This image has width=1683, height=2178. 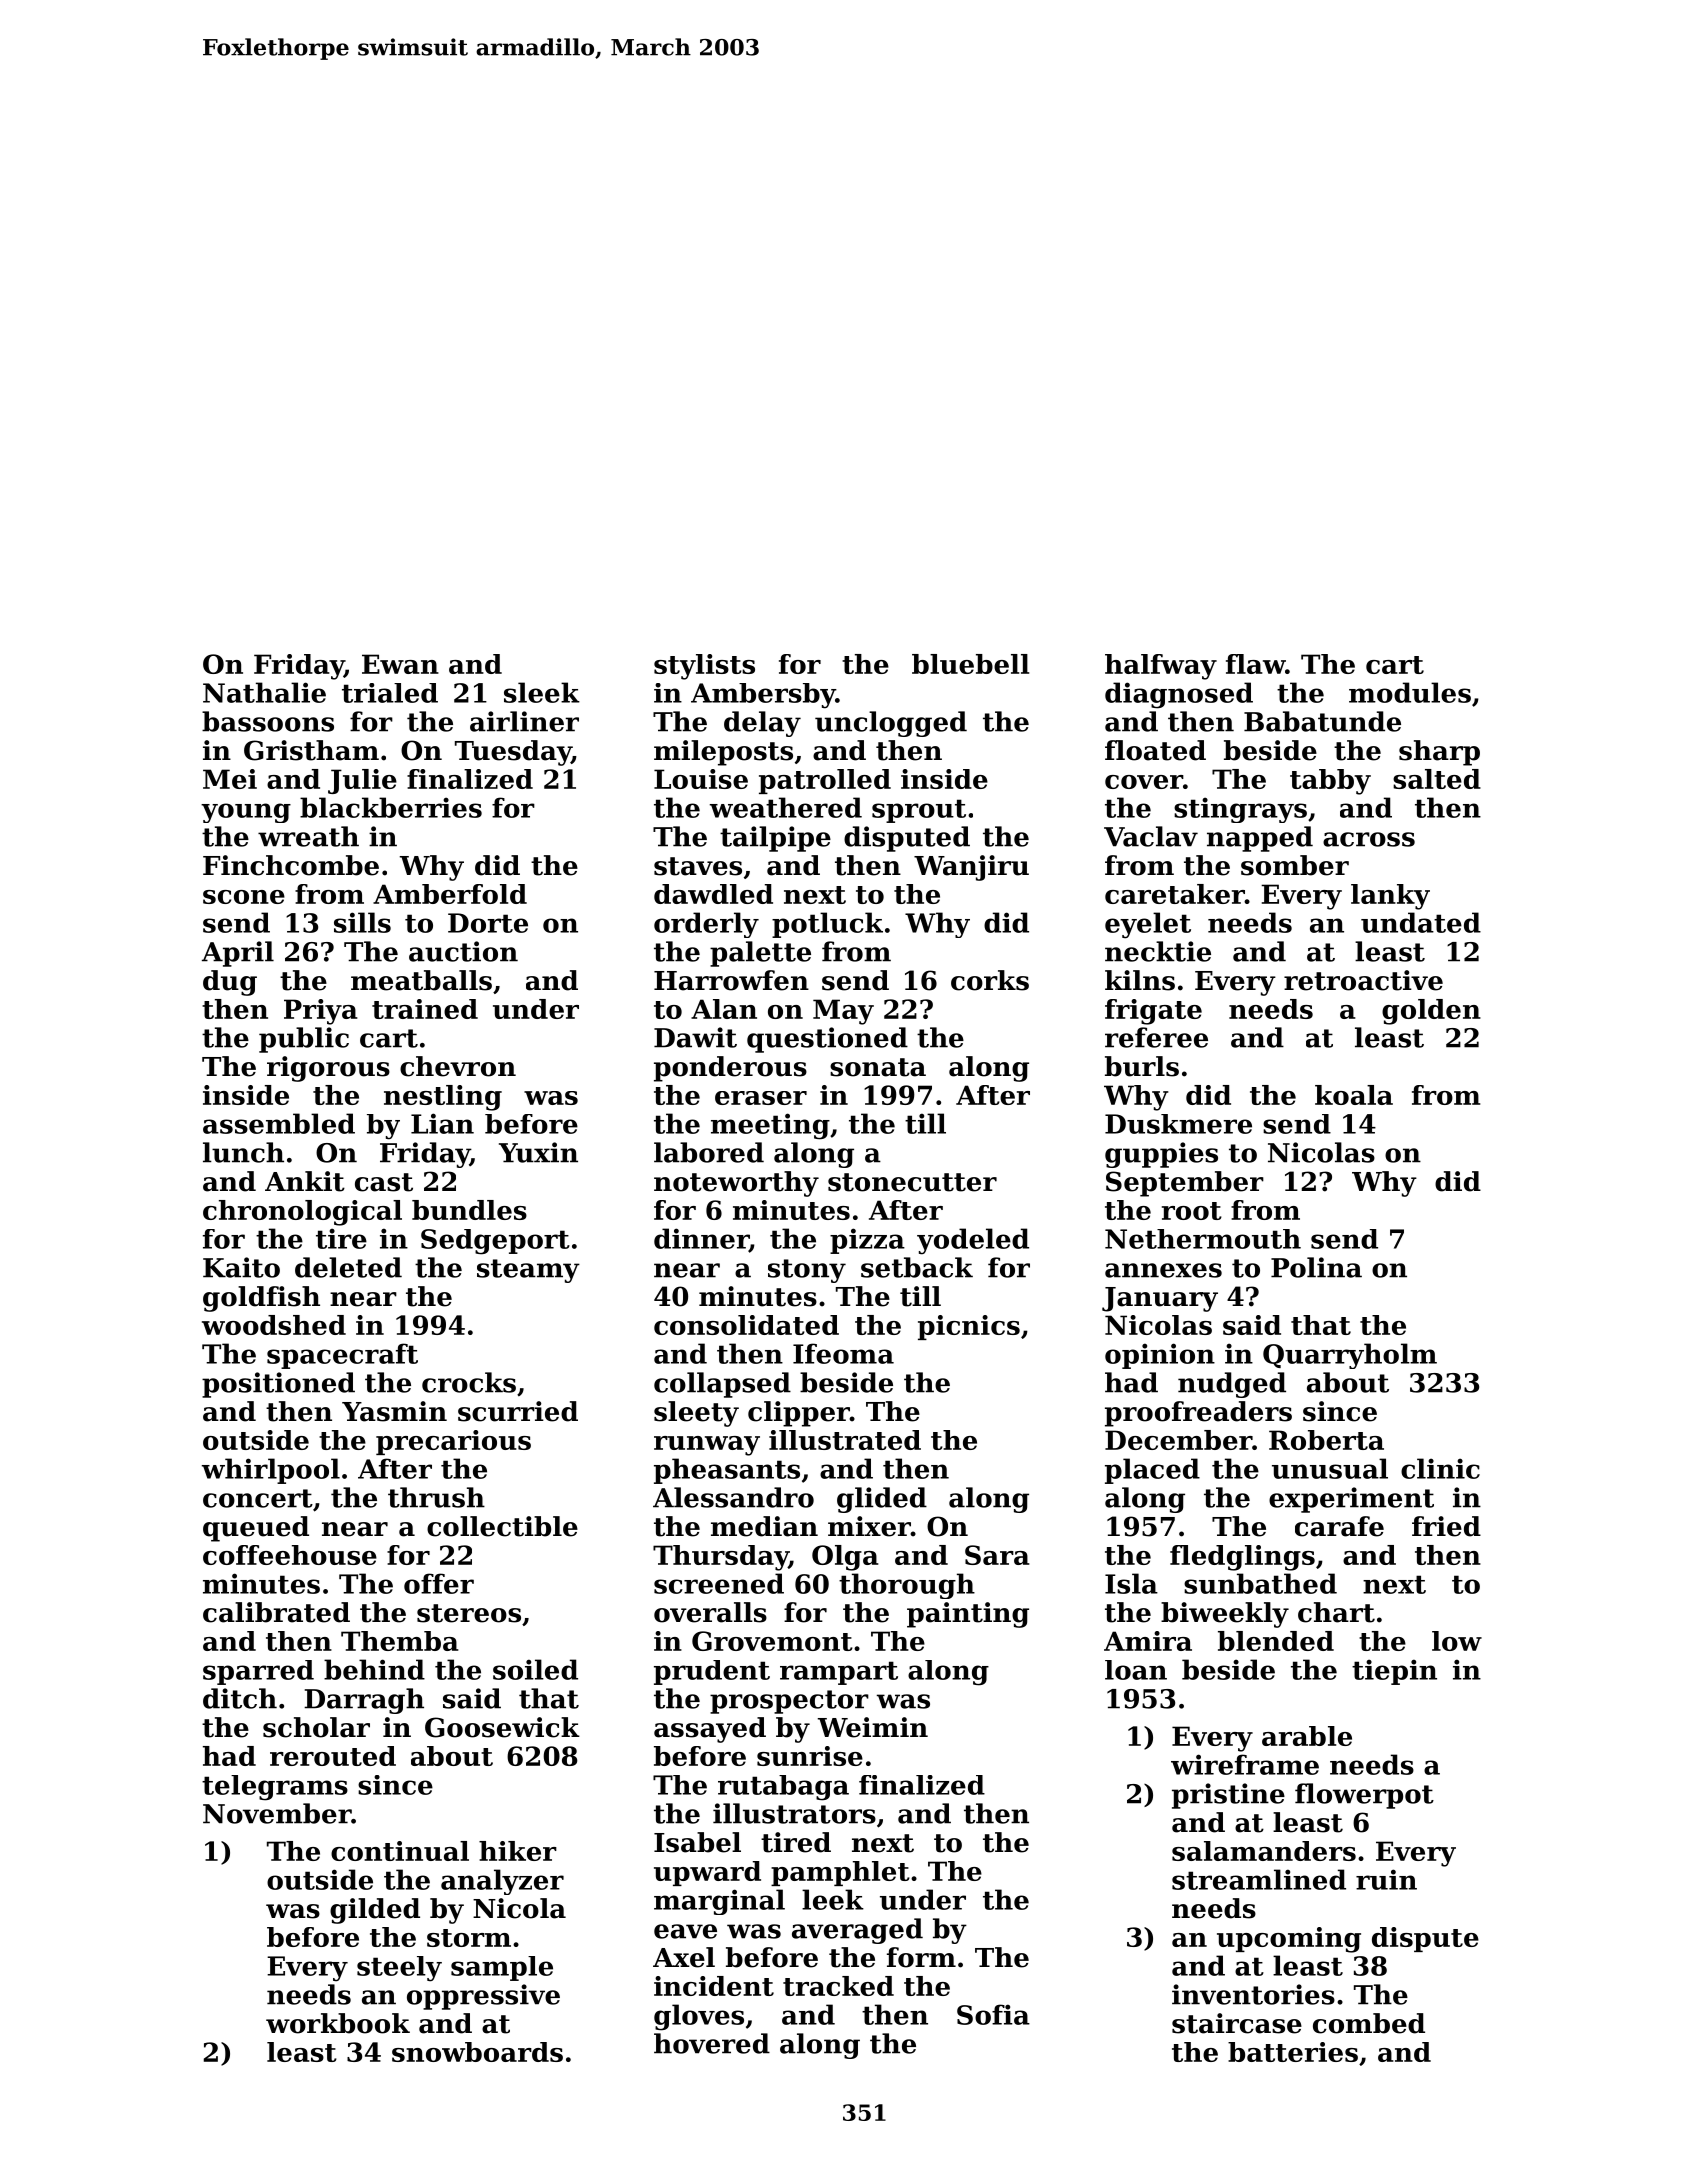 I want to click on bundles, so click(x=469, y=1210).
